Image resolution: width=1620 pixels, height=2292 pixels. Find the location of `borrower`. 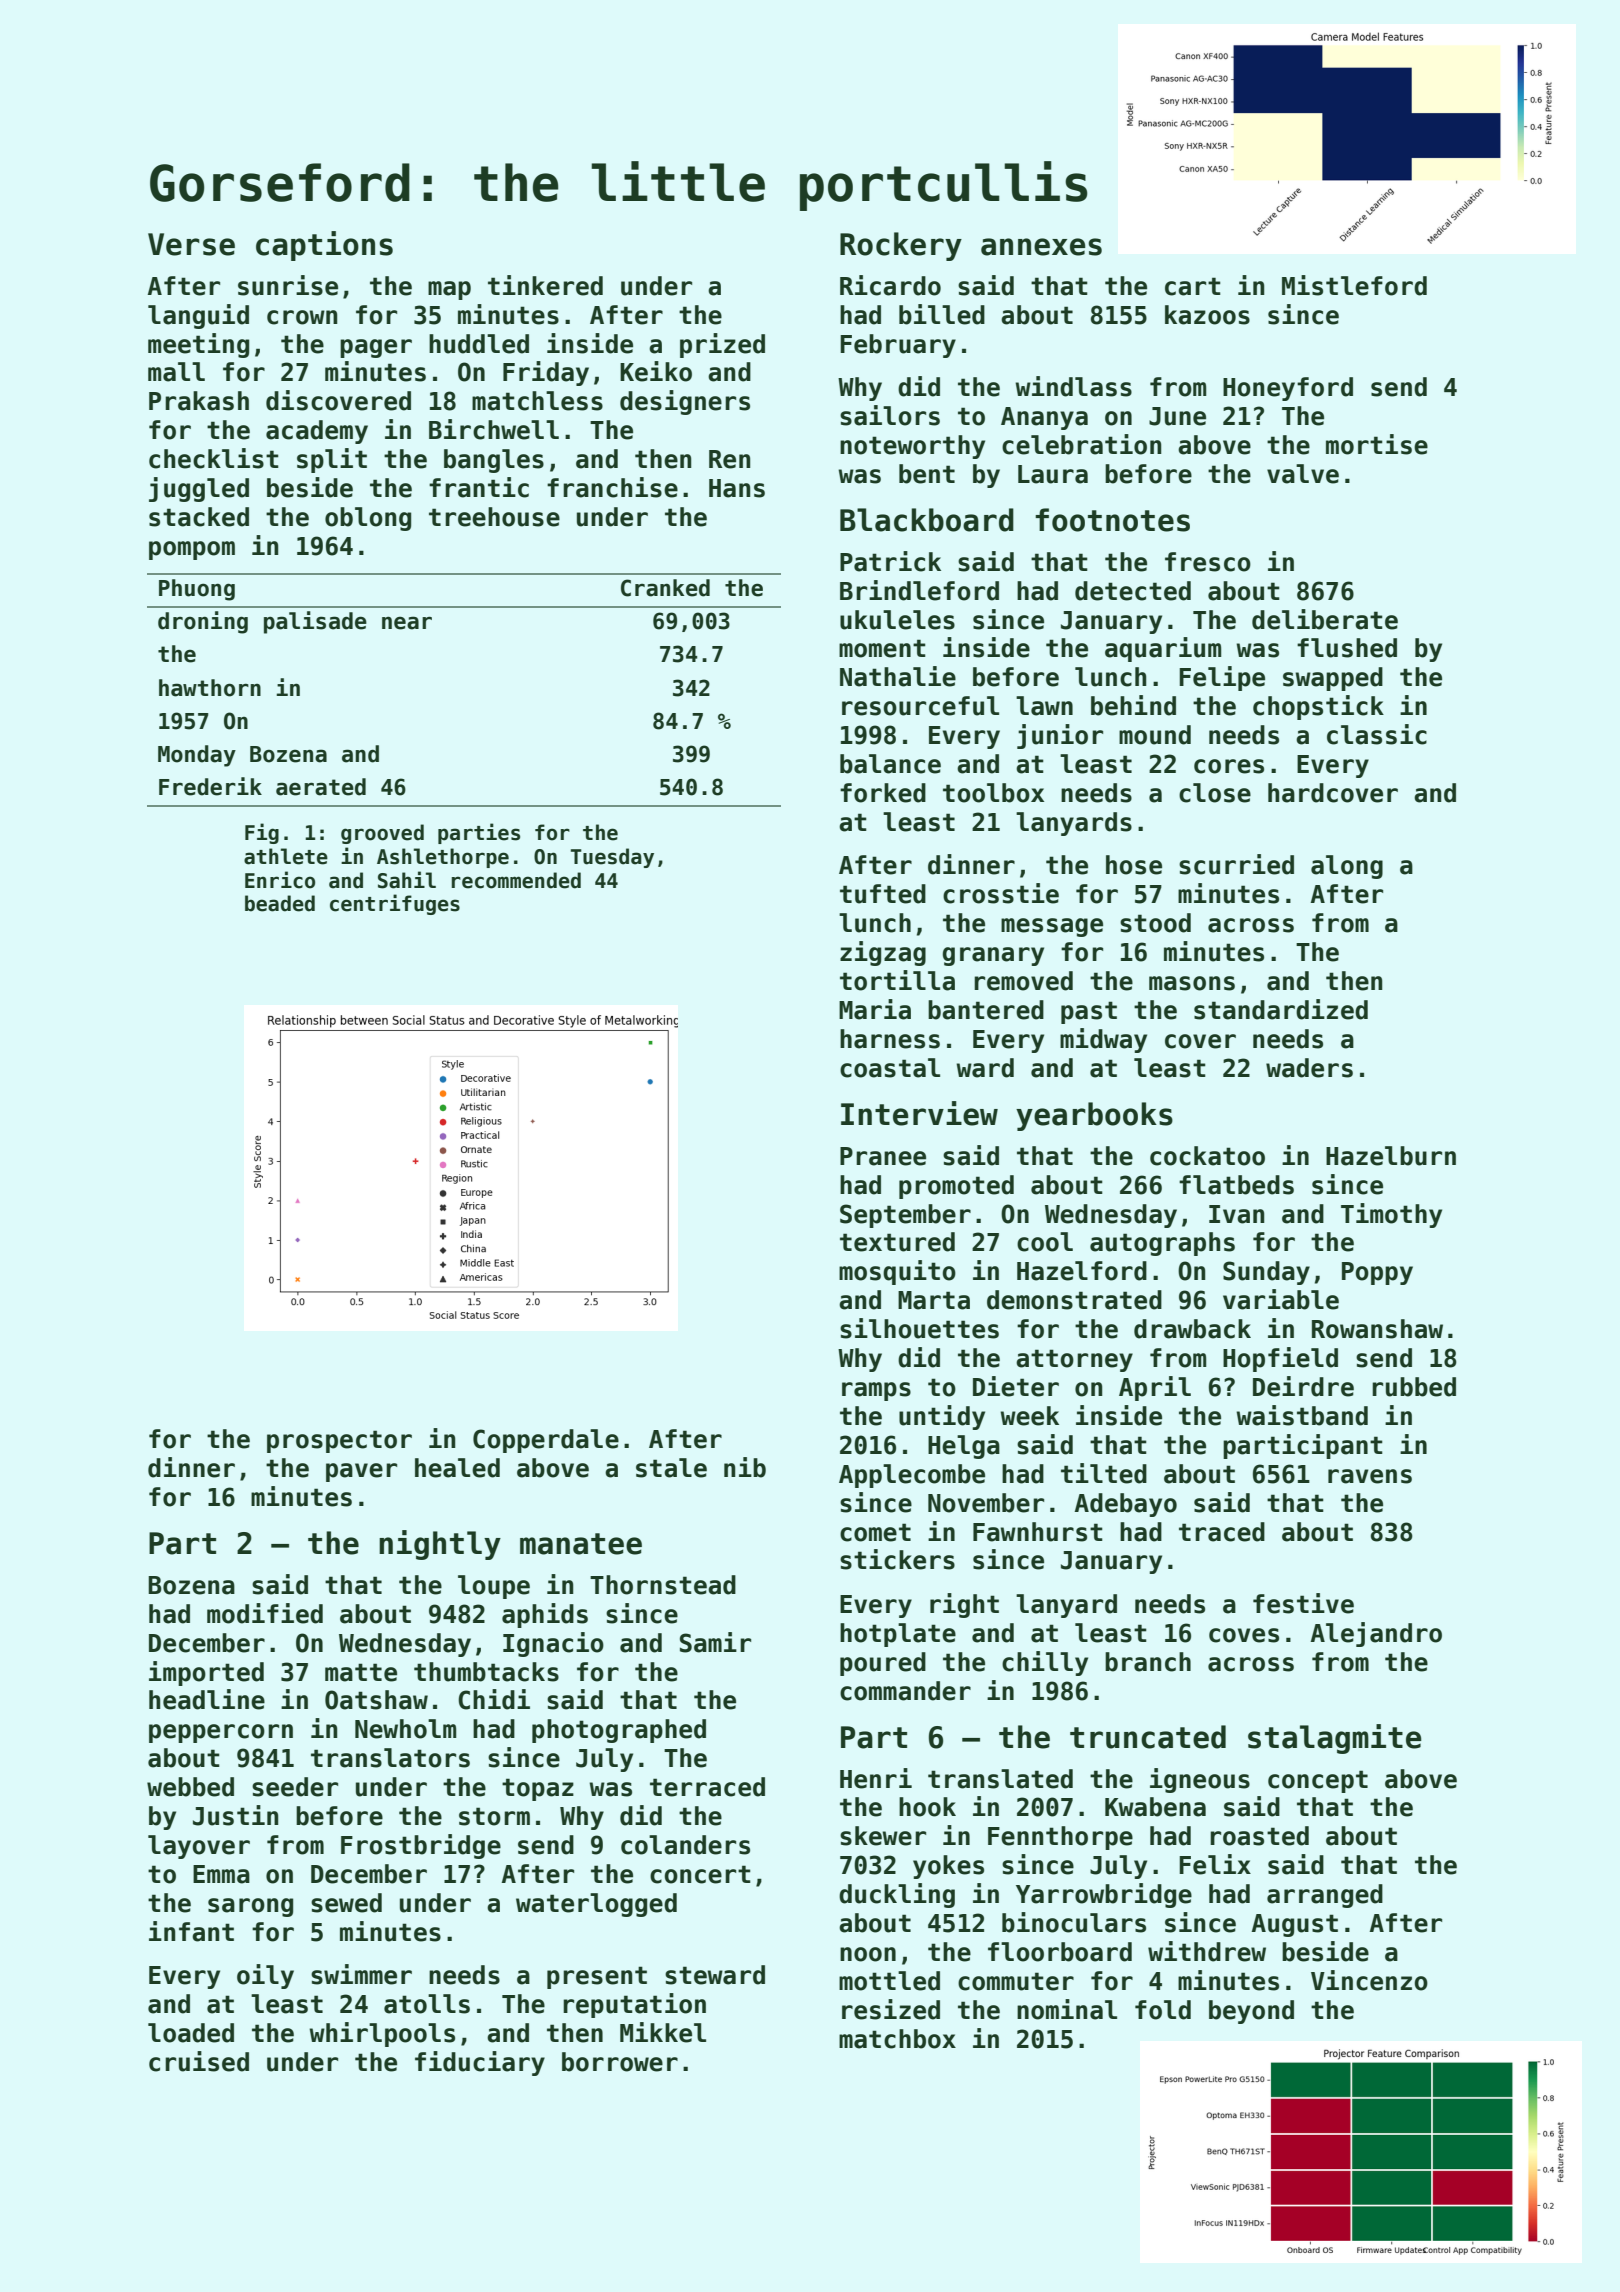

borrower is located at coordinates (620, 2062).
